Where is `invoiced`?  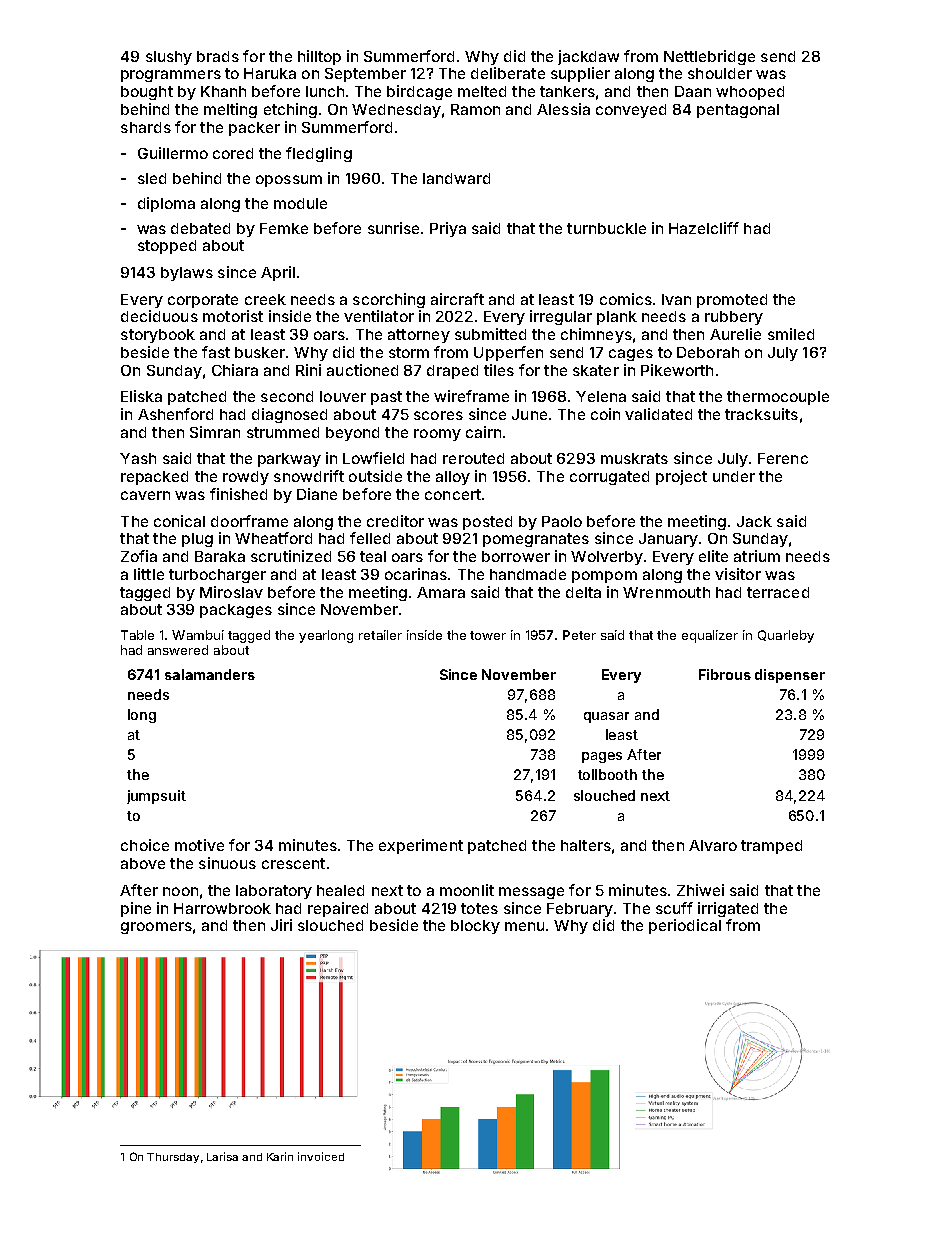 invoiced is located at coordinates (321, 1156).
